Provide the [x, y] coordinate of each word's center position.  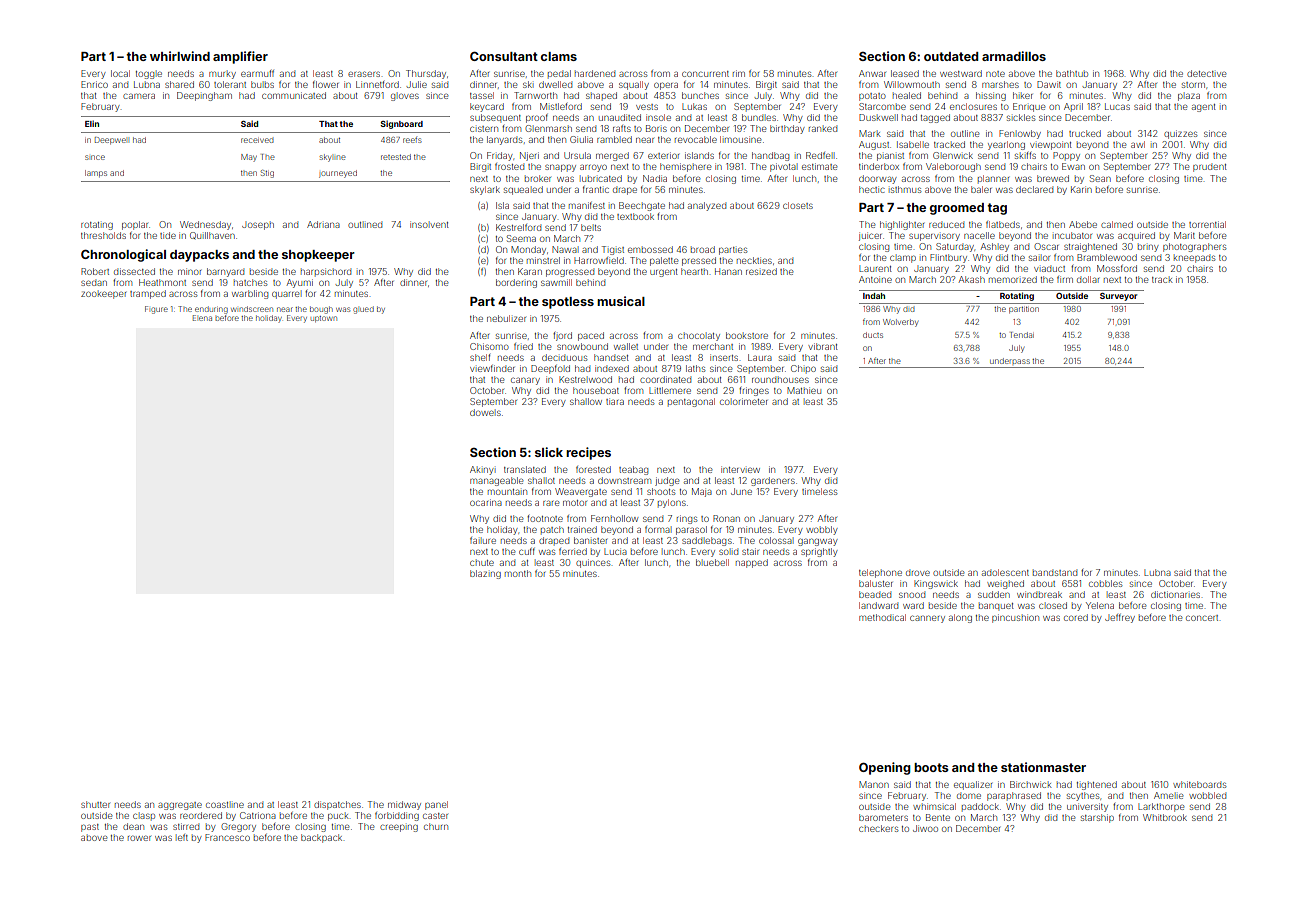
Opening [885, 768]
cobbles [1105, 583]
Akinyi [483, 470]
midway [404, 805]
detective [1206, 73]
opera [666, 86]
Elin [92, 123]
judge [667, 481]
